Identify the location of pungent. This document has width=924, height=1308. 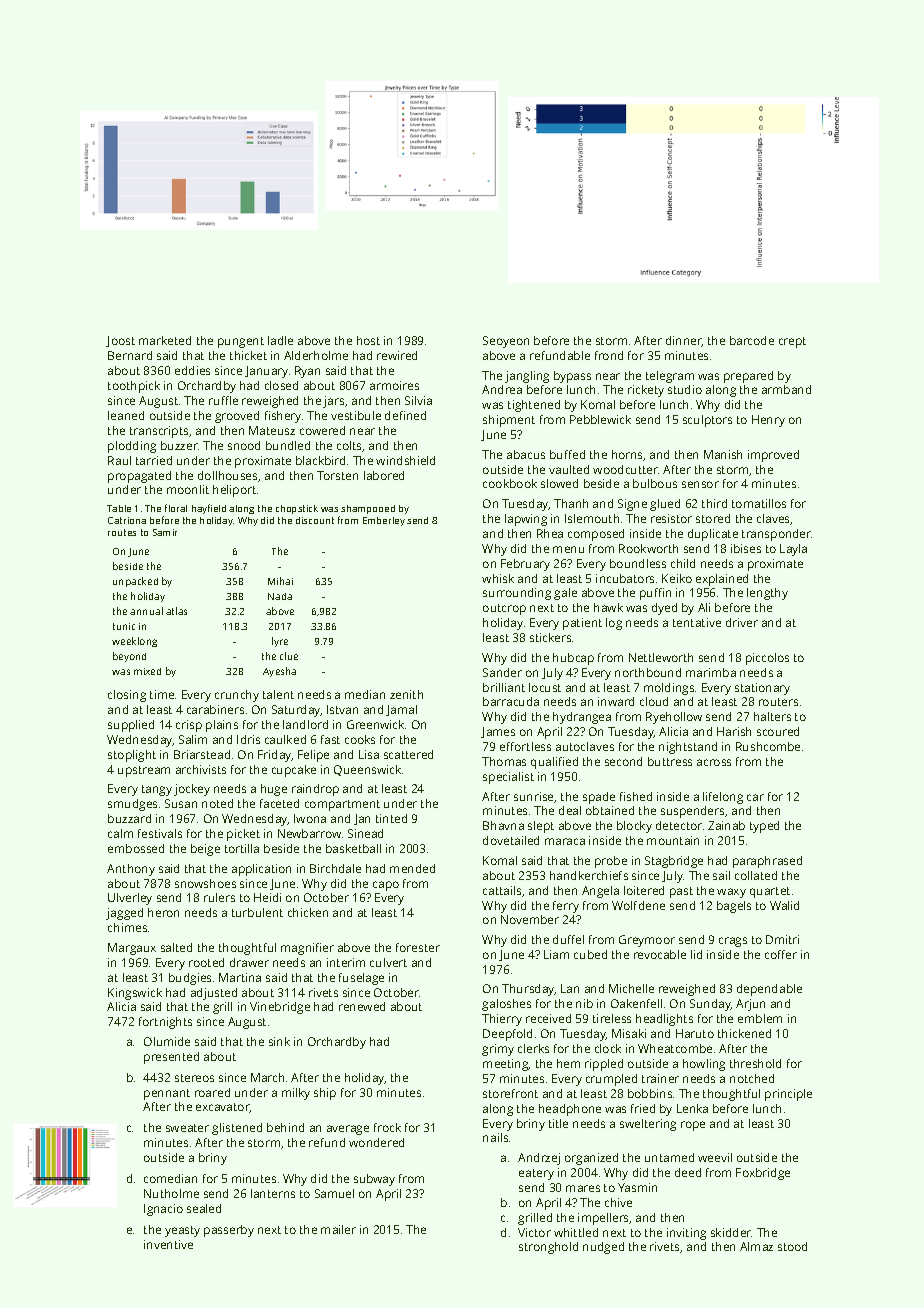
(241, 342).
